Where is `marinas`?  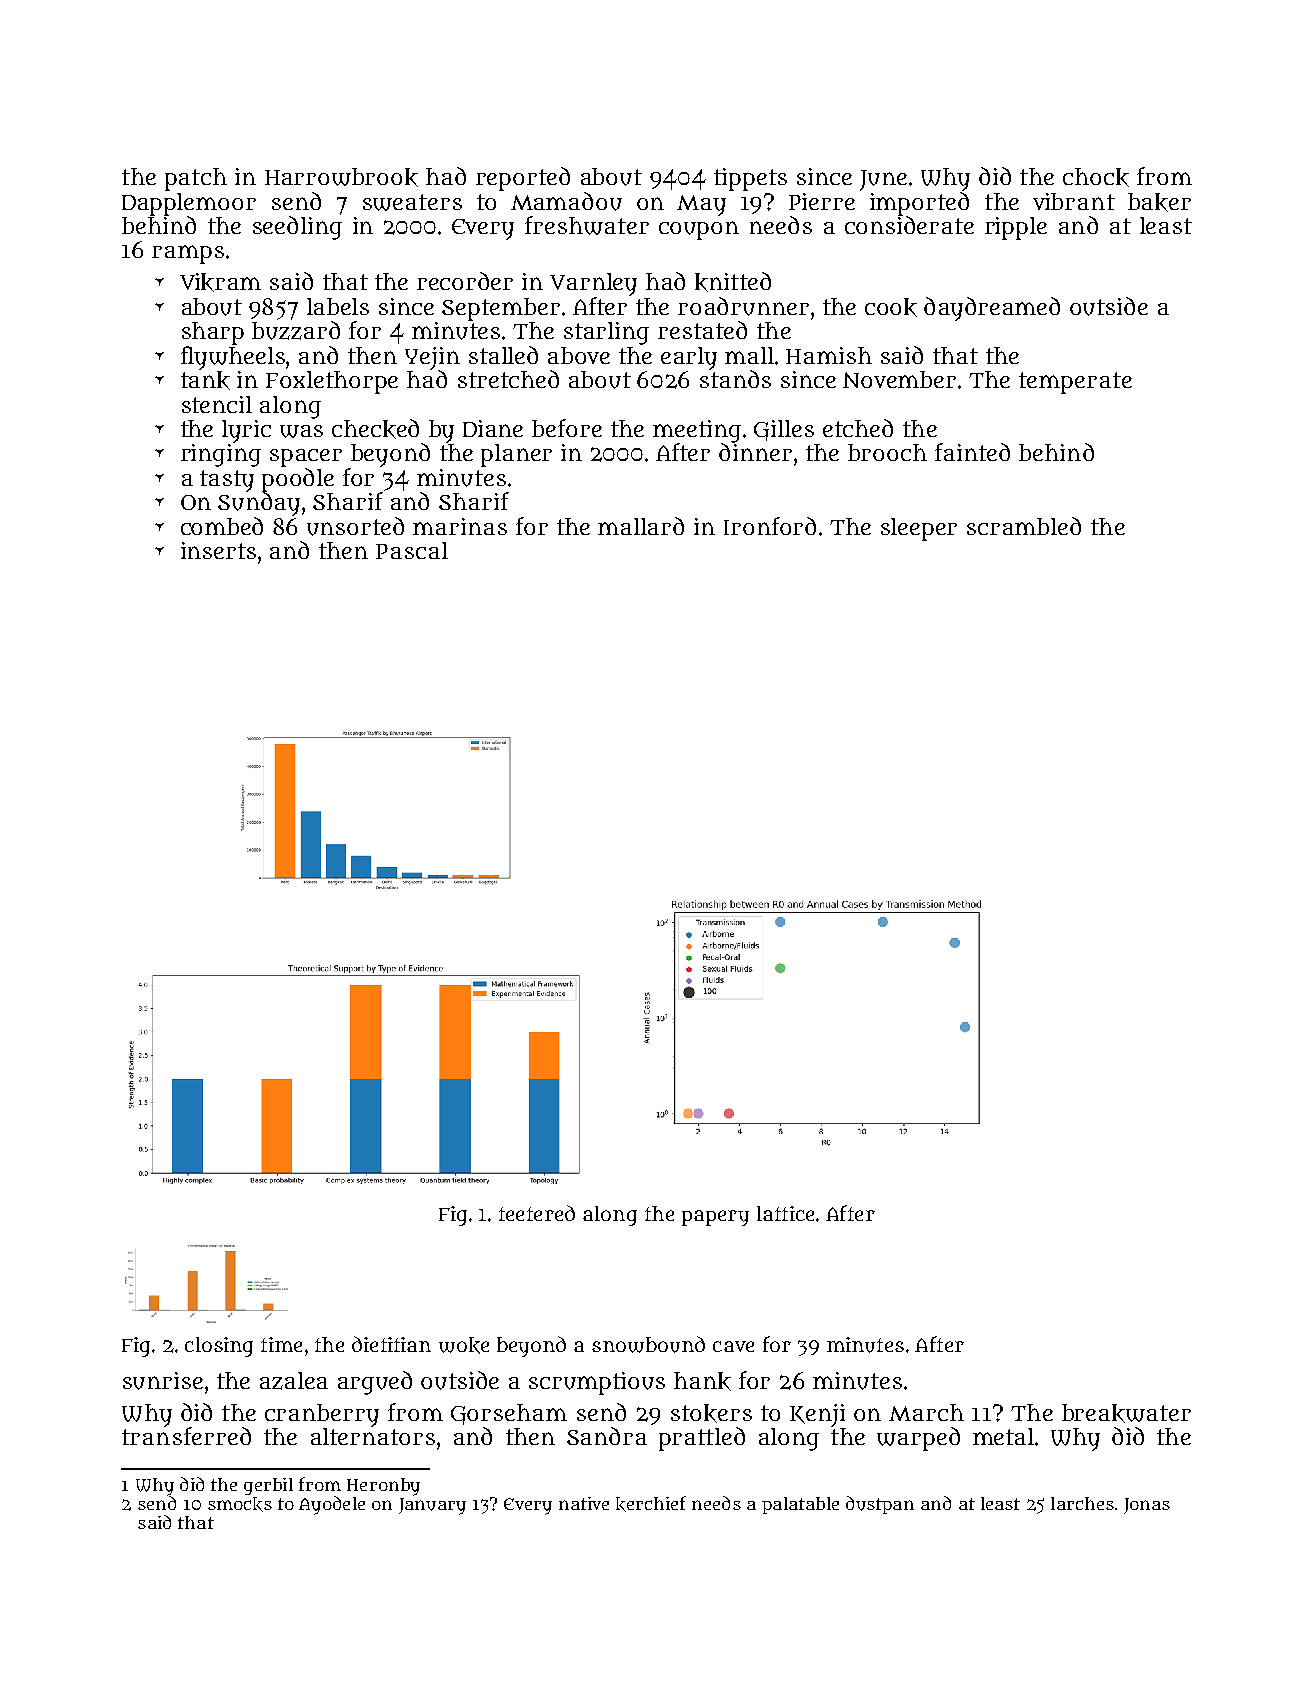 marinas is located at coordinates (460, 526).
